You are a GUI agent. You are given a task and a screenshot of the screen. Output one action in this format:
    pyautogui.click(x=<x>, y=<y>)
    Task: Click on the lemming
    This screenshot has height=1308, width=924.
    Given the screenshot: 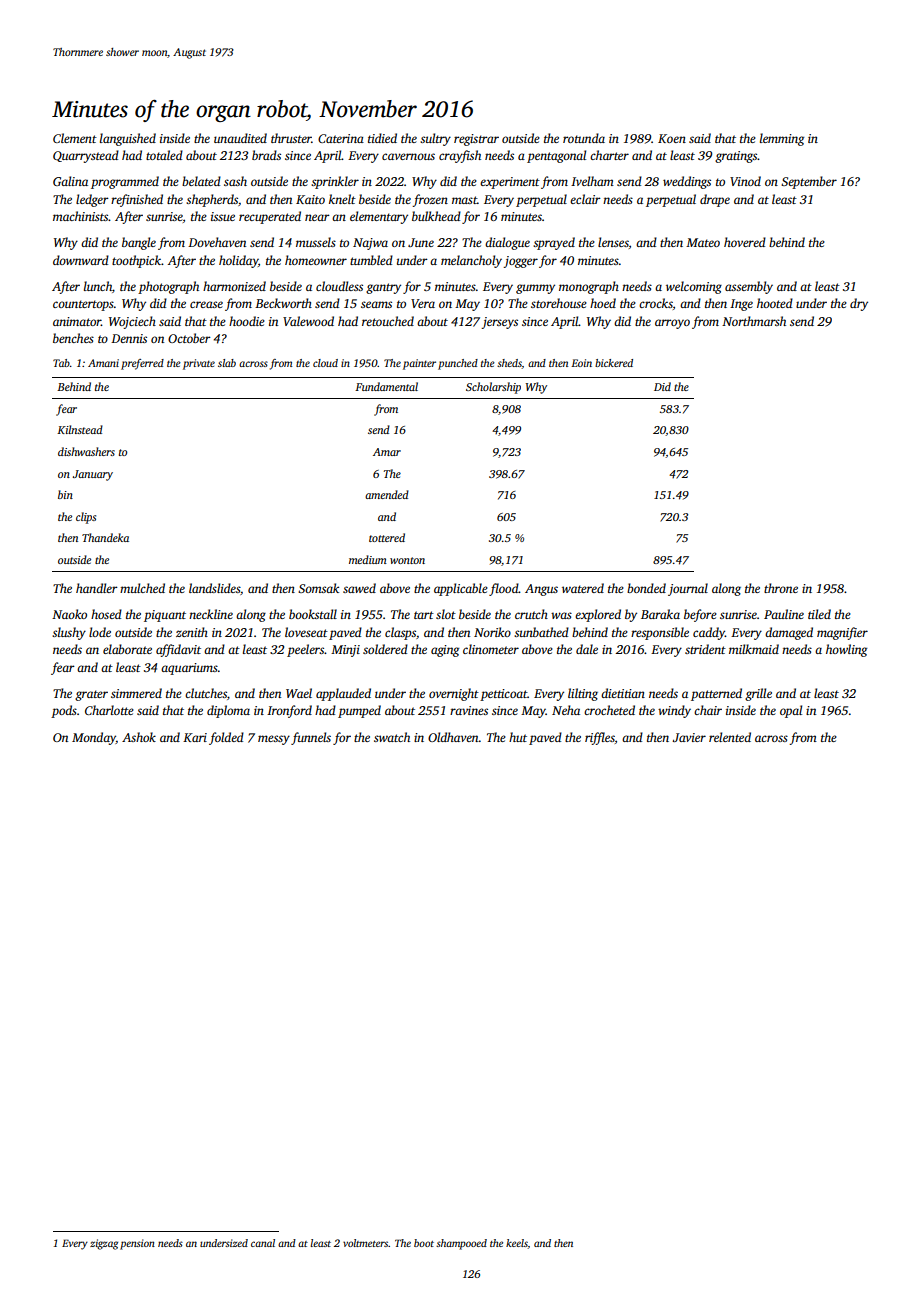 What is the action you would take?
    pyautogui.click(x=782, y=139)
